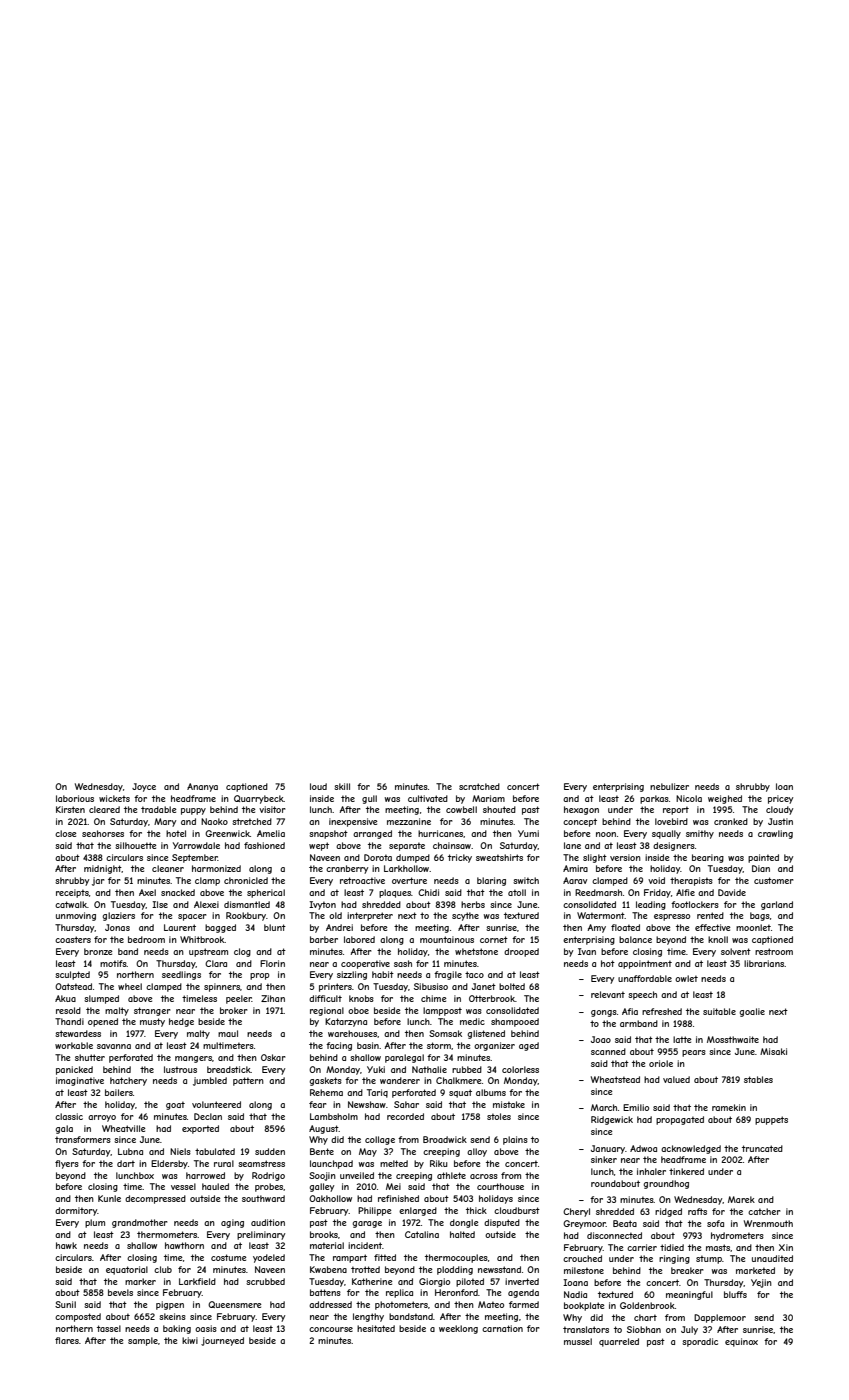 This image has width=849, height=1400. Describe the element at coordinates (73, 939) in the image. I see `coasters` at that location.
